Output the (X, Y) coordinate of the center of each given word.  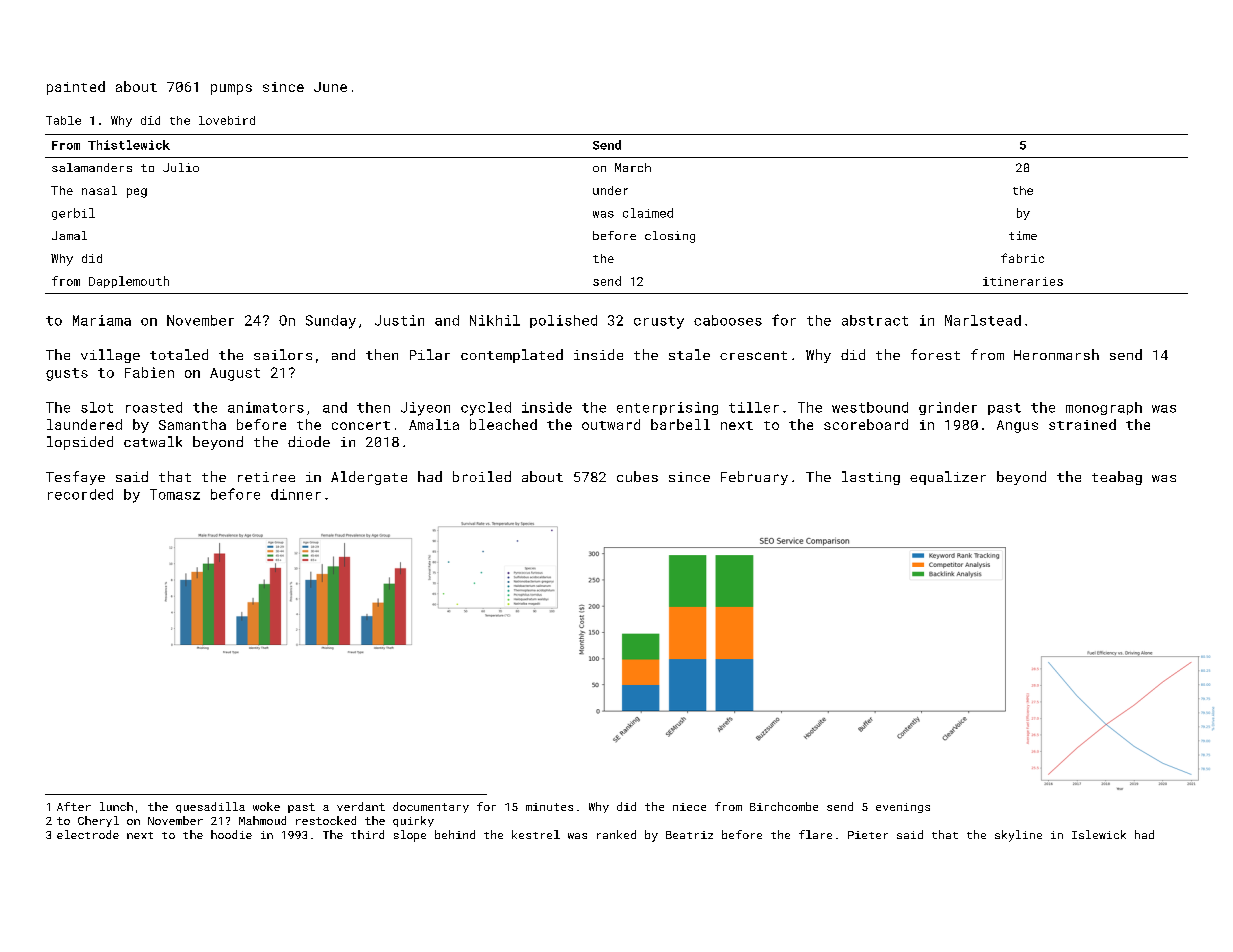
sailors (283, 354)
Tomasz (175, 494)
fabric (1022, 258)
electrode (88, 834)
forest (935, 354)
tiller (754, 407)
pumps (231, 89)
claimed (648, 213)
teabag (1117, 478)
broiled (482, 476)
